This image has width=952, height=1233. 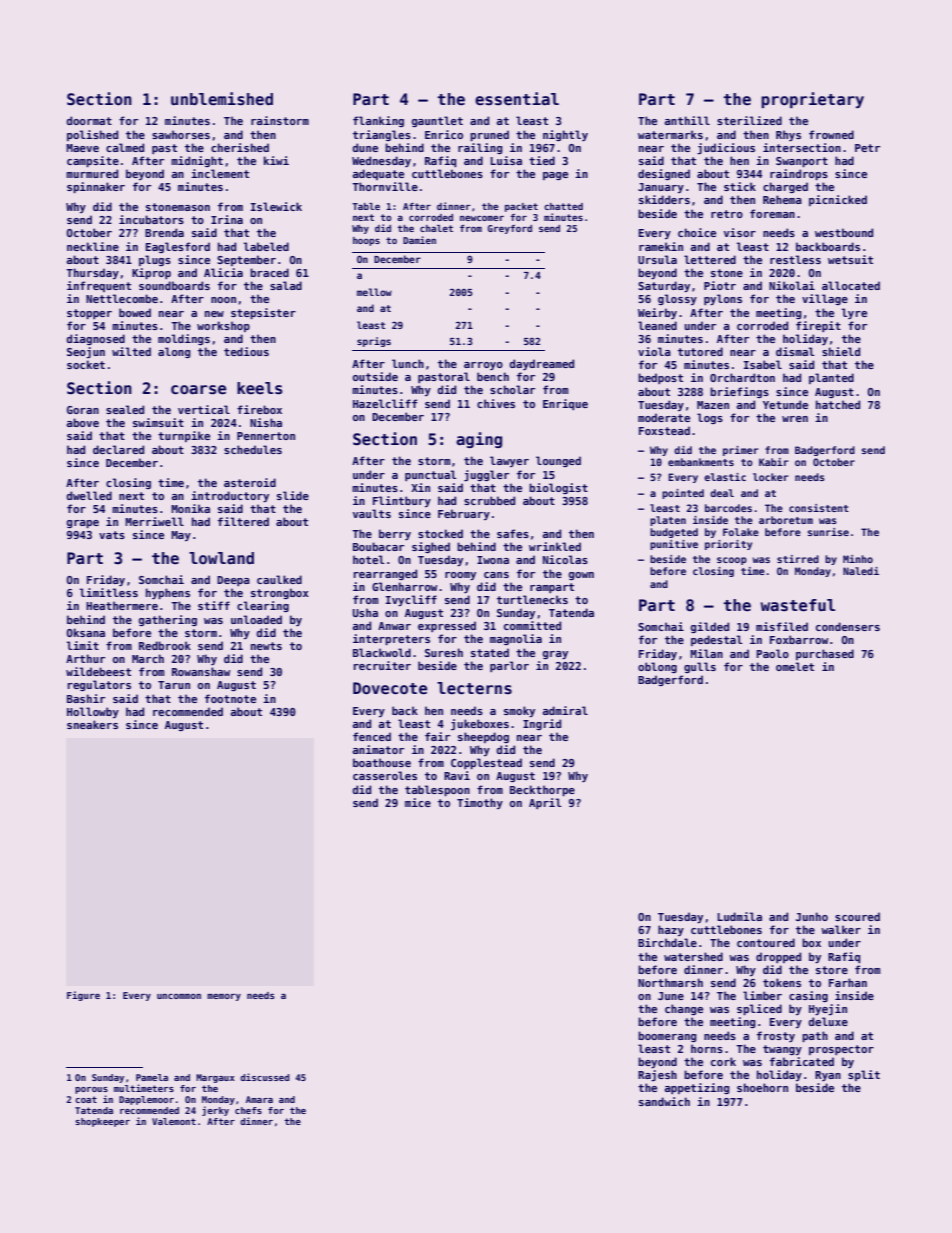 What do you see at coordinates (125, 147) in the image?
I see `calmed` at bounding box center [125, 147].
